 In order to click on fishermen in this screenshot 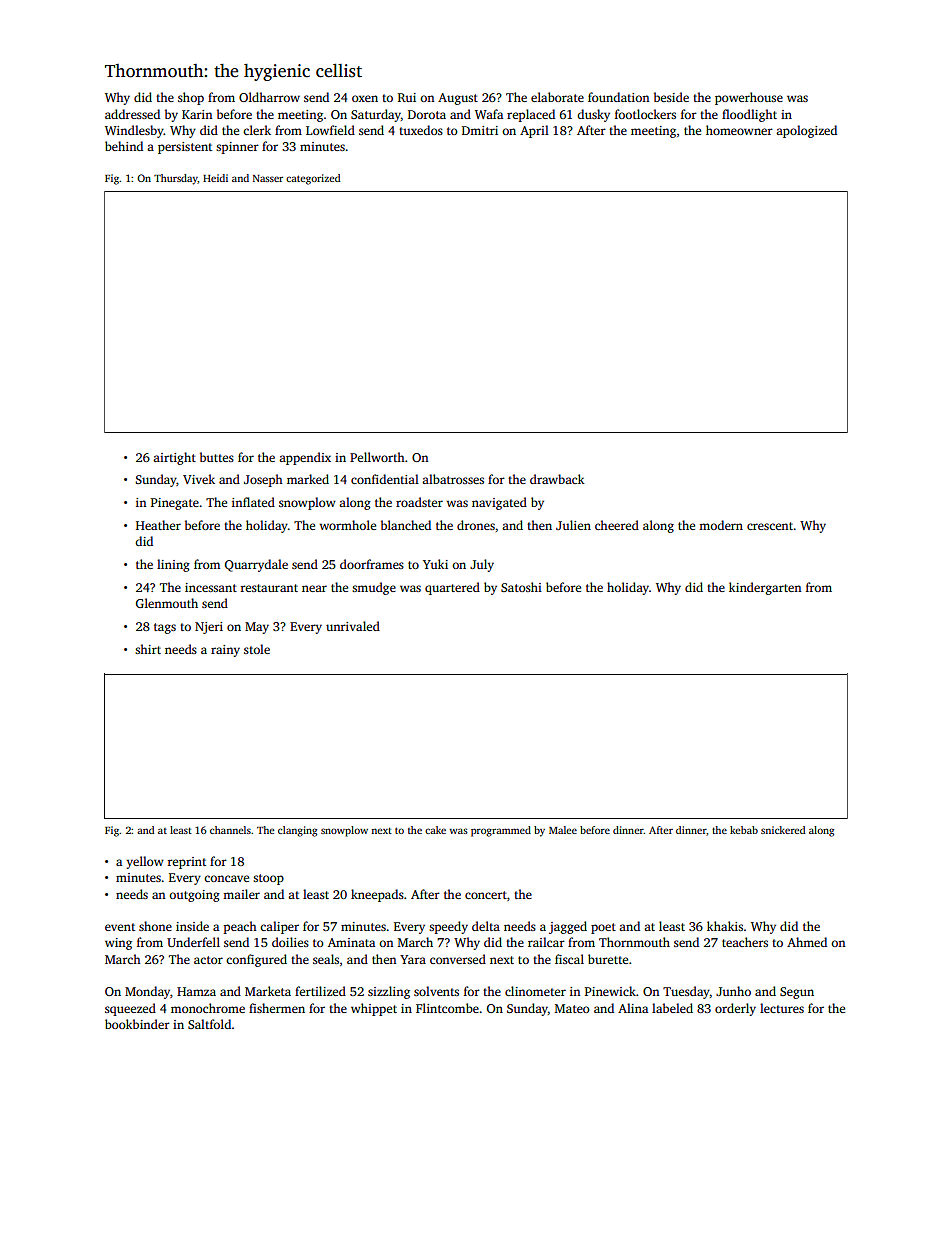, I will do `click(277, 1008)`.
